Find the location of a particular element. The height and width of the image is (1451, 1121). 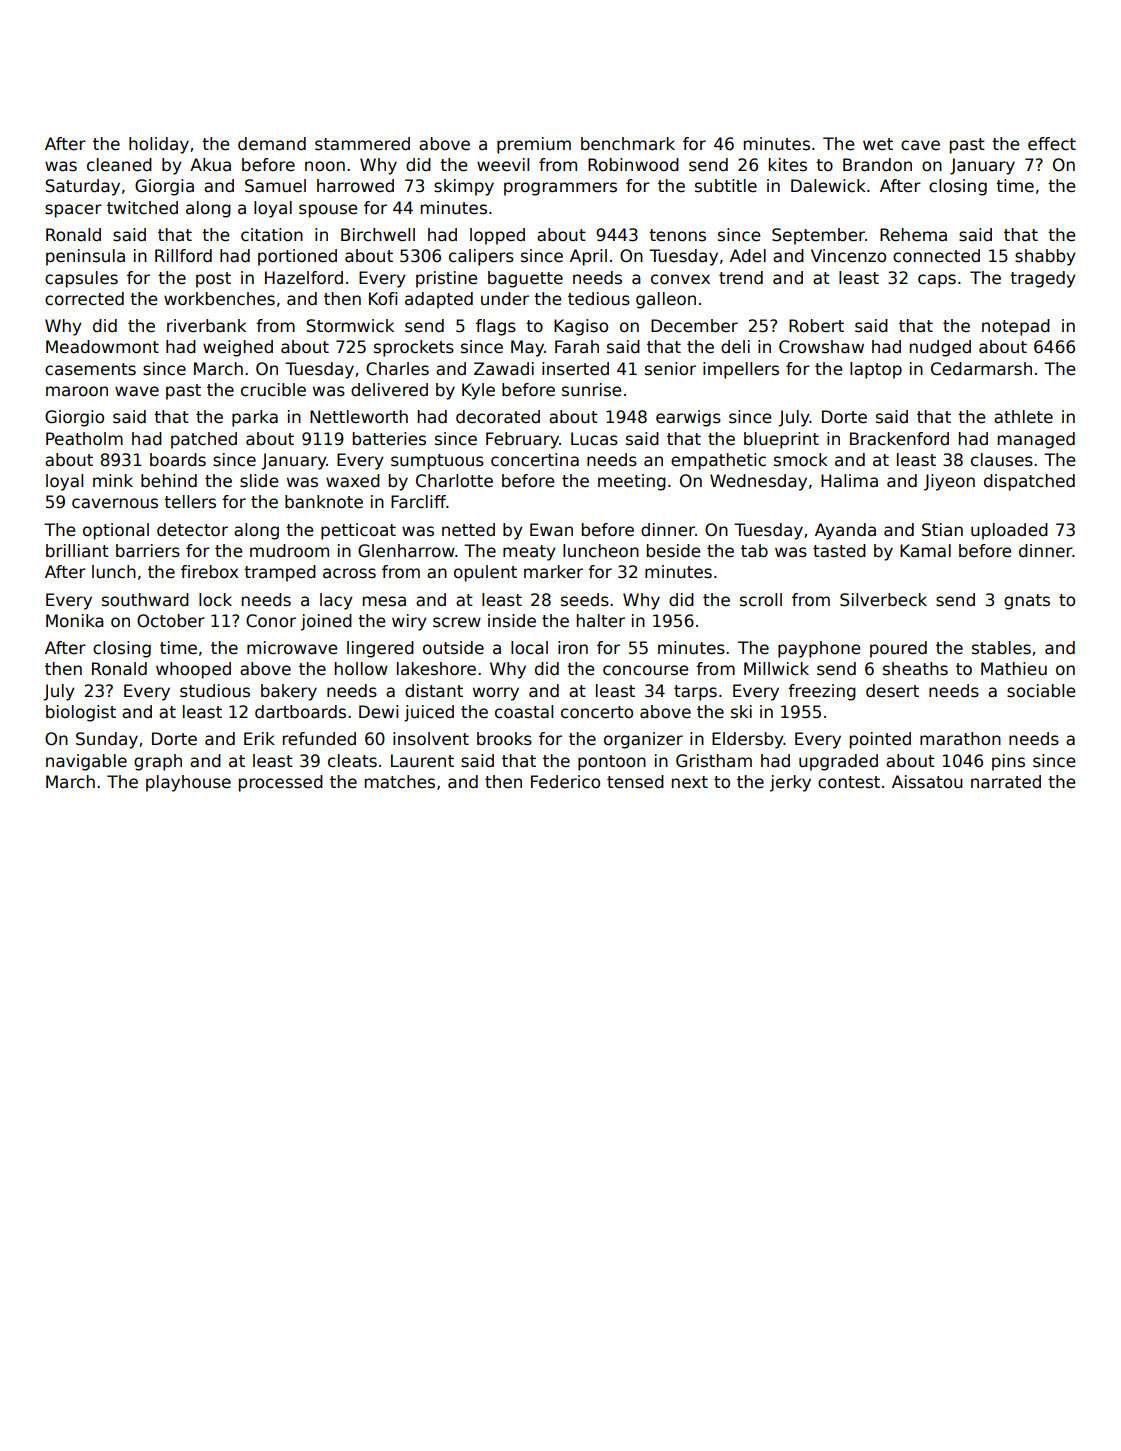

Crowshaw is located at coordinates (821, 347).
